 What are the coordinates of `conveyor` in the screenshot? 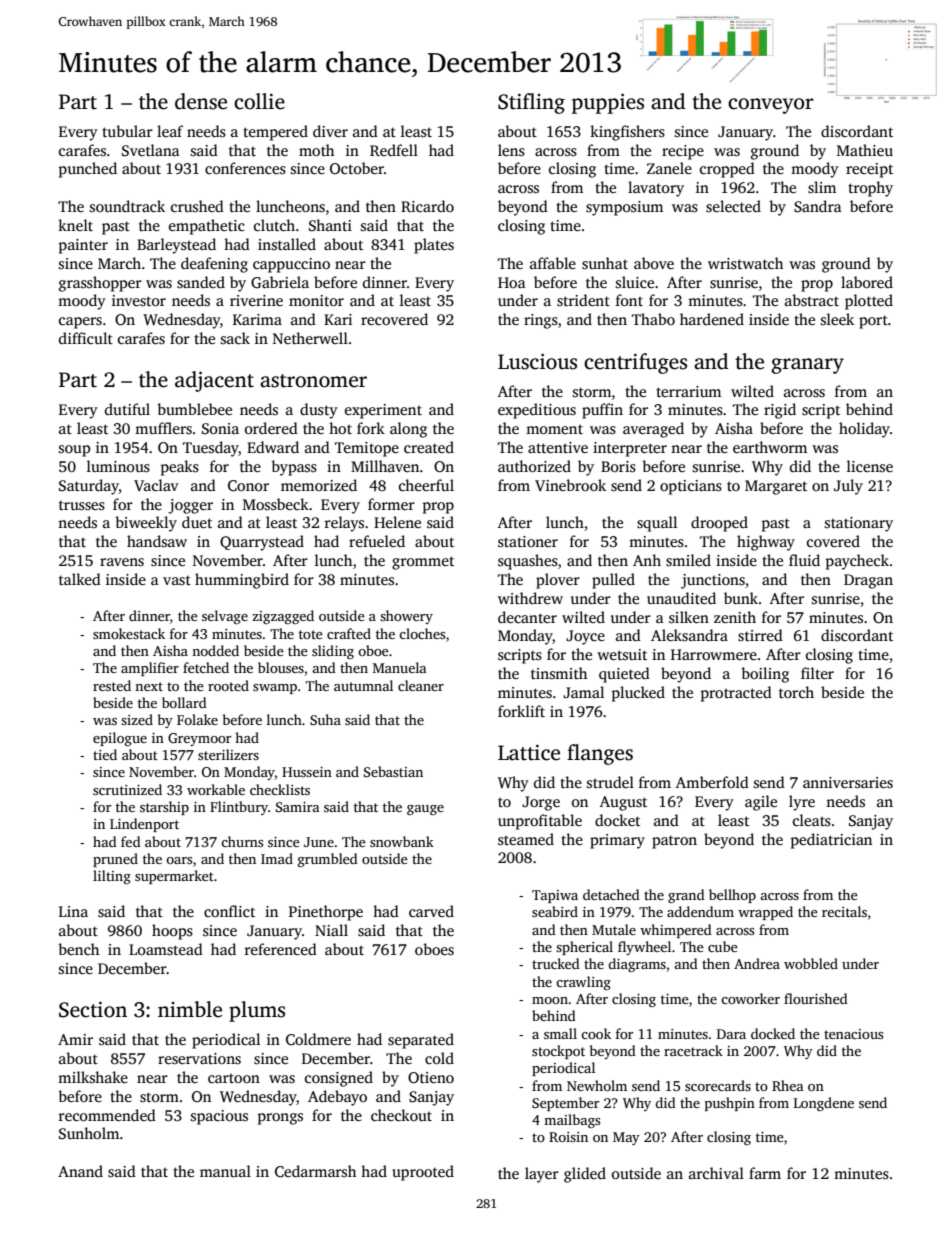 It's located at (770, 106).
